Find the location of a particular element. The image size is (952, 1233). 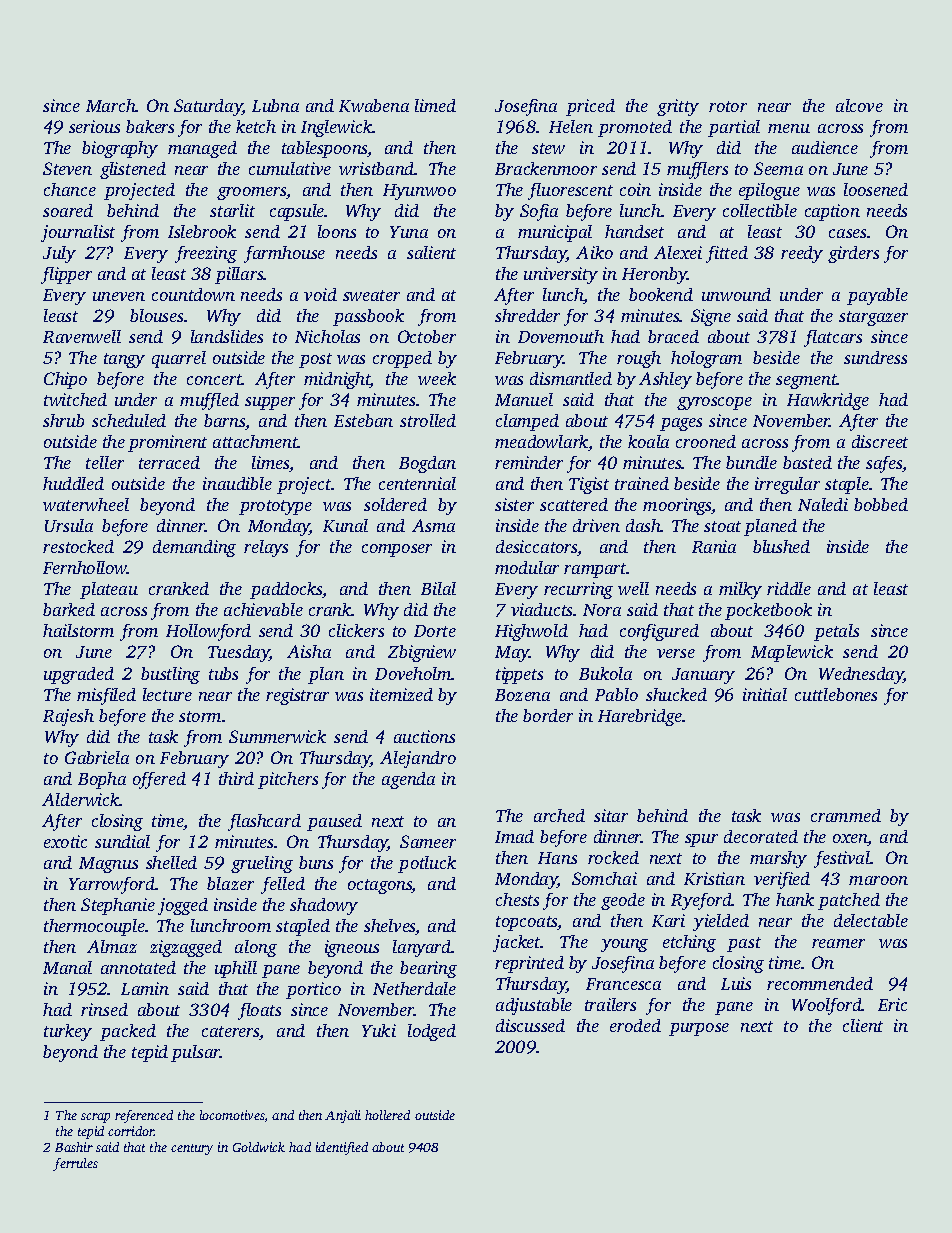

corridor is located at coordinates (131, 1131).
